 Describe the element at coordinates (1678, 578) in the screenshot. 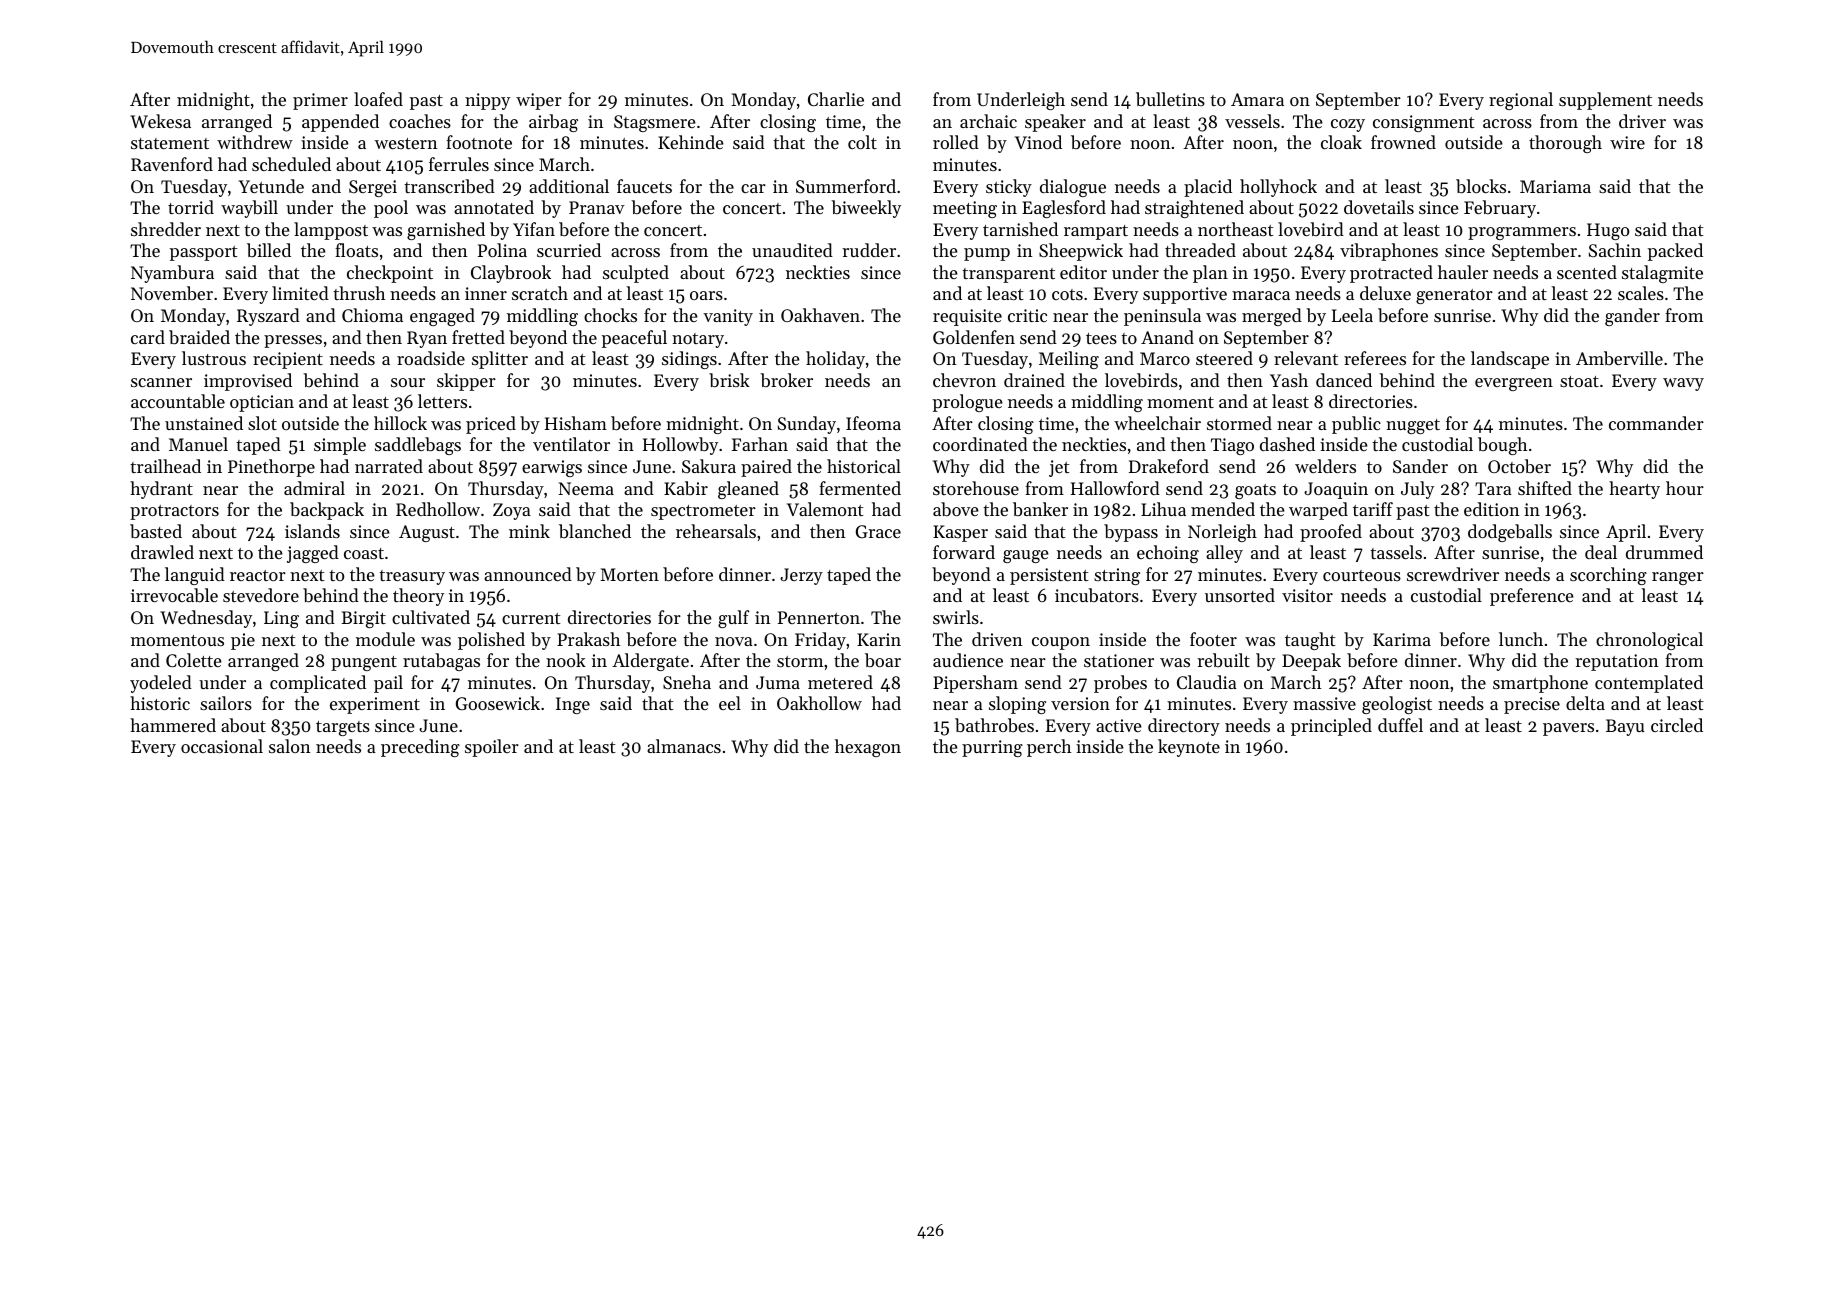

I see `ranger` at that location.
